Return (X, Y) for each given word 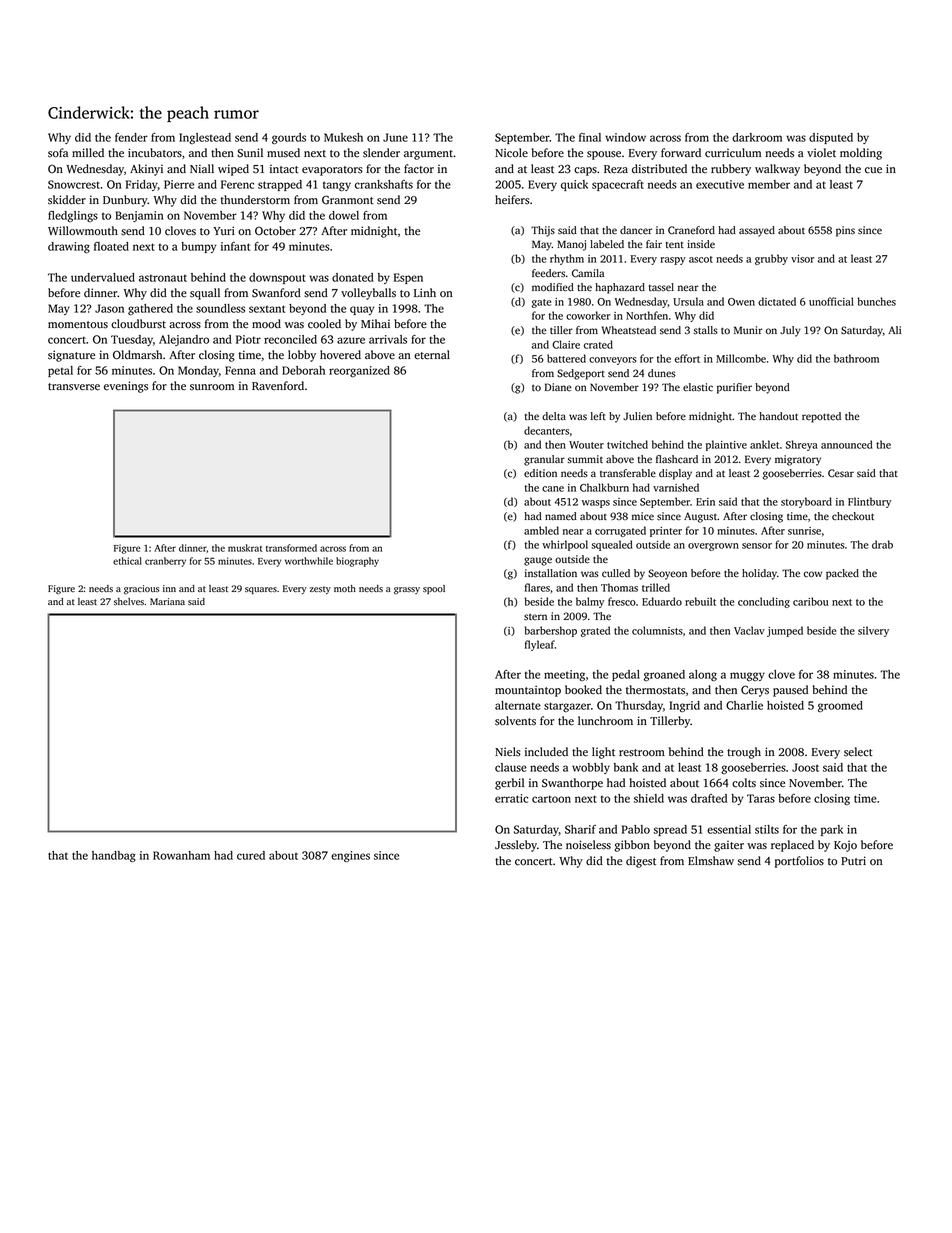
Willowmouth (83, 231)
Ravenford (278, 386)
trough (744, 753)
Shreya (802, 445)
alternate (518, 705)
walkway (777, 170)
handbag (114, 856)
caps (585, 171)
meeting (564, 675)
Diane (558, 387)
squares (261, 590)
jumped (785, 631)
